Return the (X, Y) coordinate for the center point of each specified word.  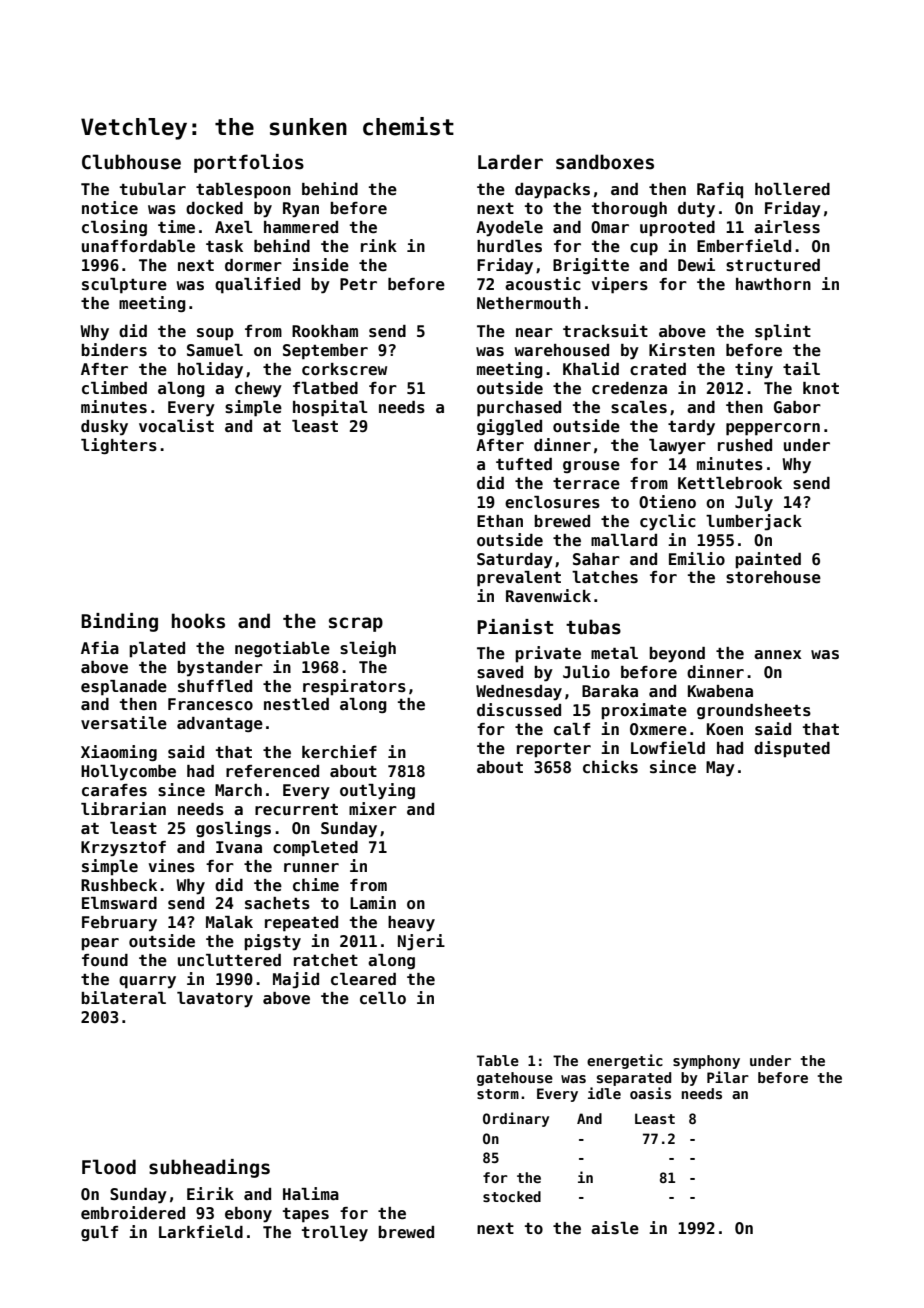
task (224, 246)
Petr (358, 284)
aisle (615, 1228)
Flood (109, 1167)
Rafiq (720, 190)
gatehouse (515, 1079)
